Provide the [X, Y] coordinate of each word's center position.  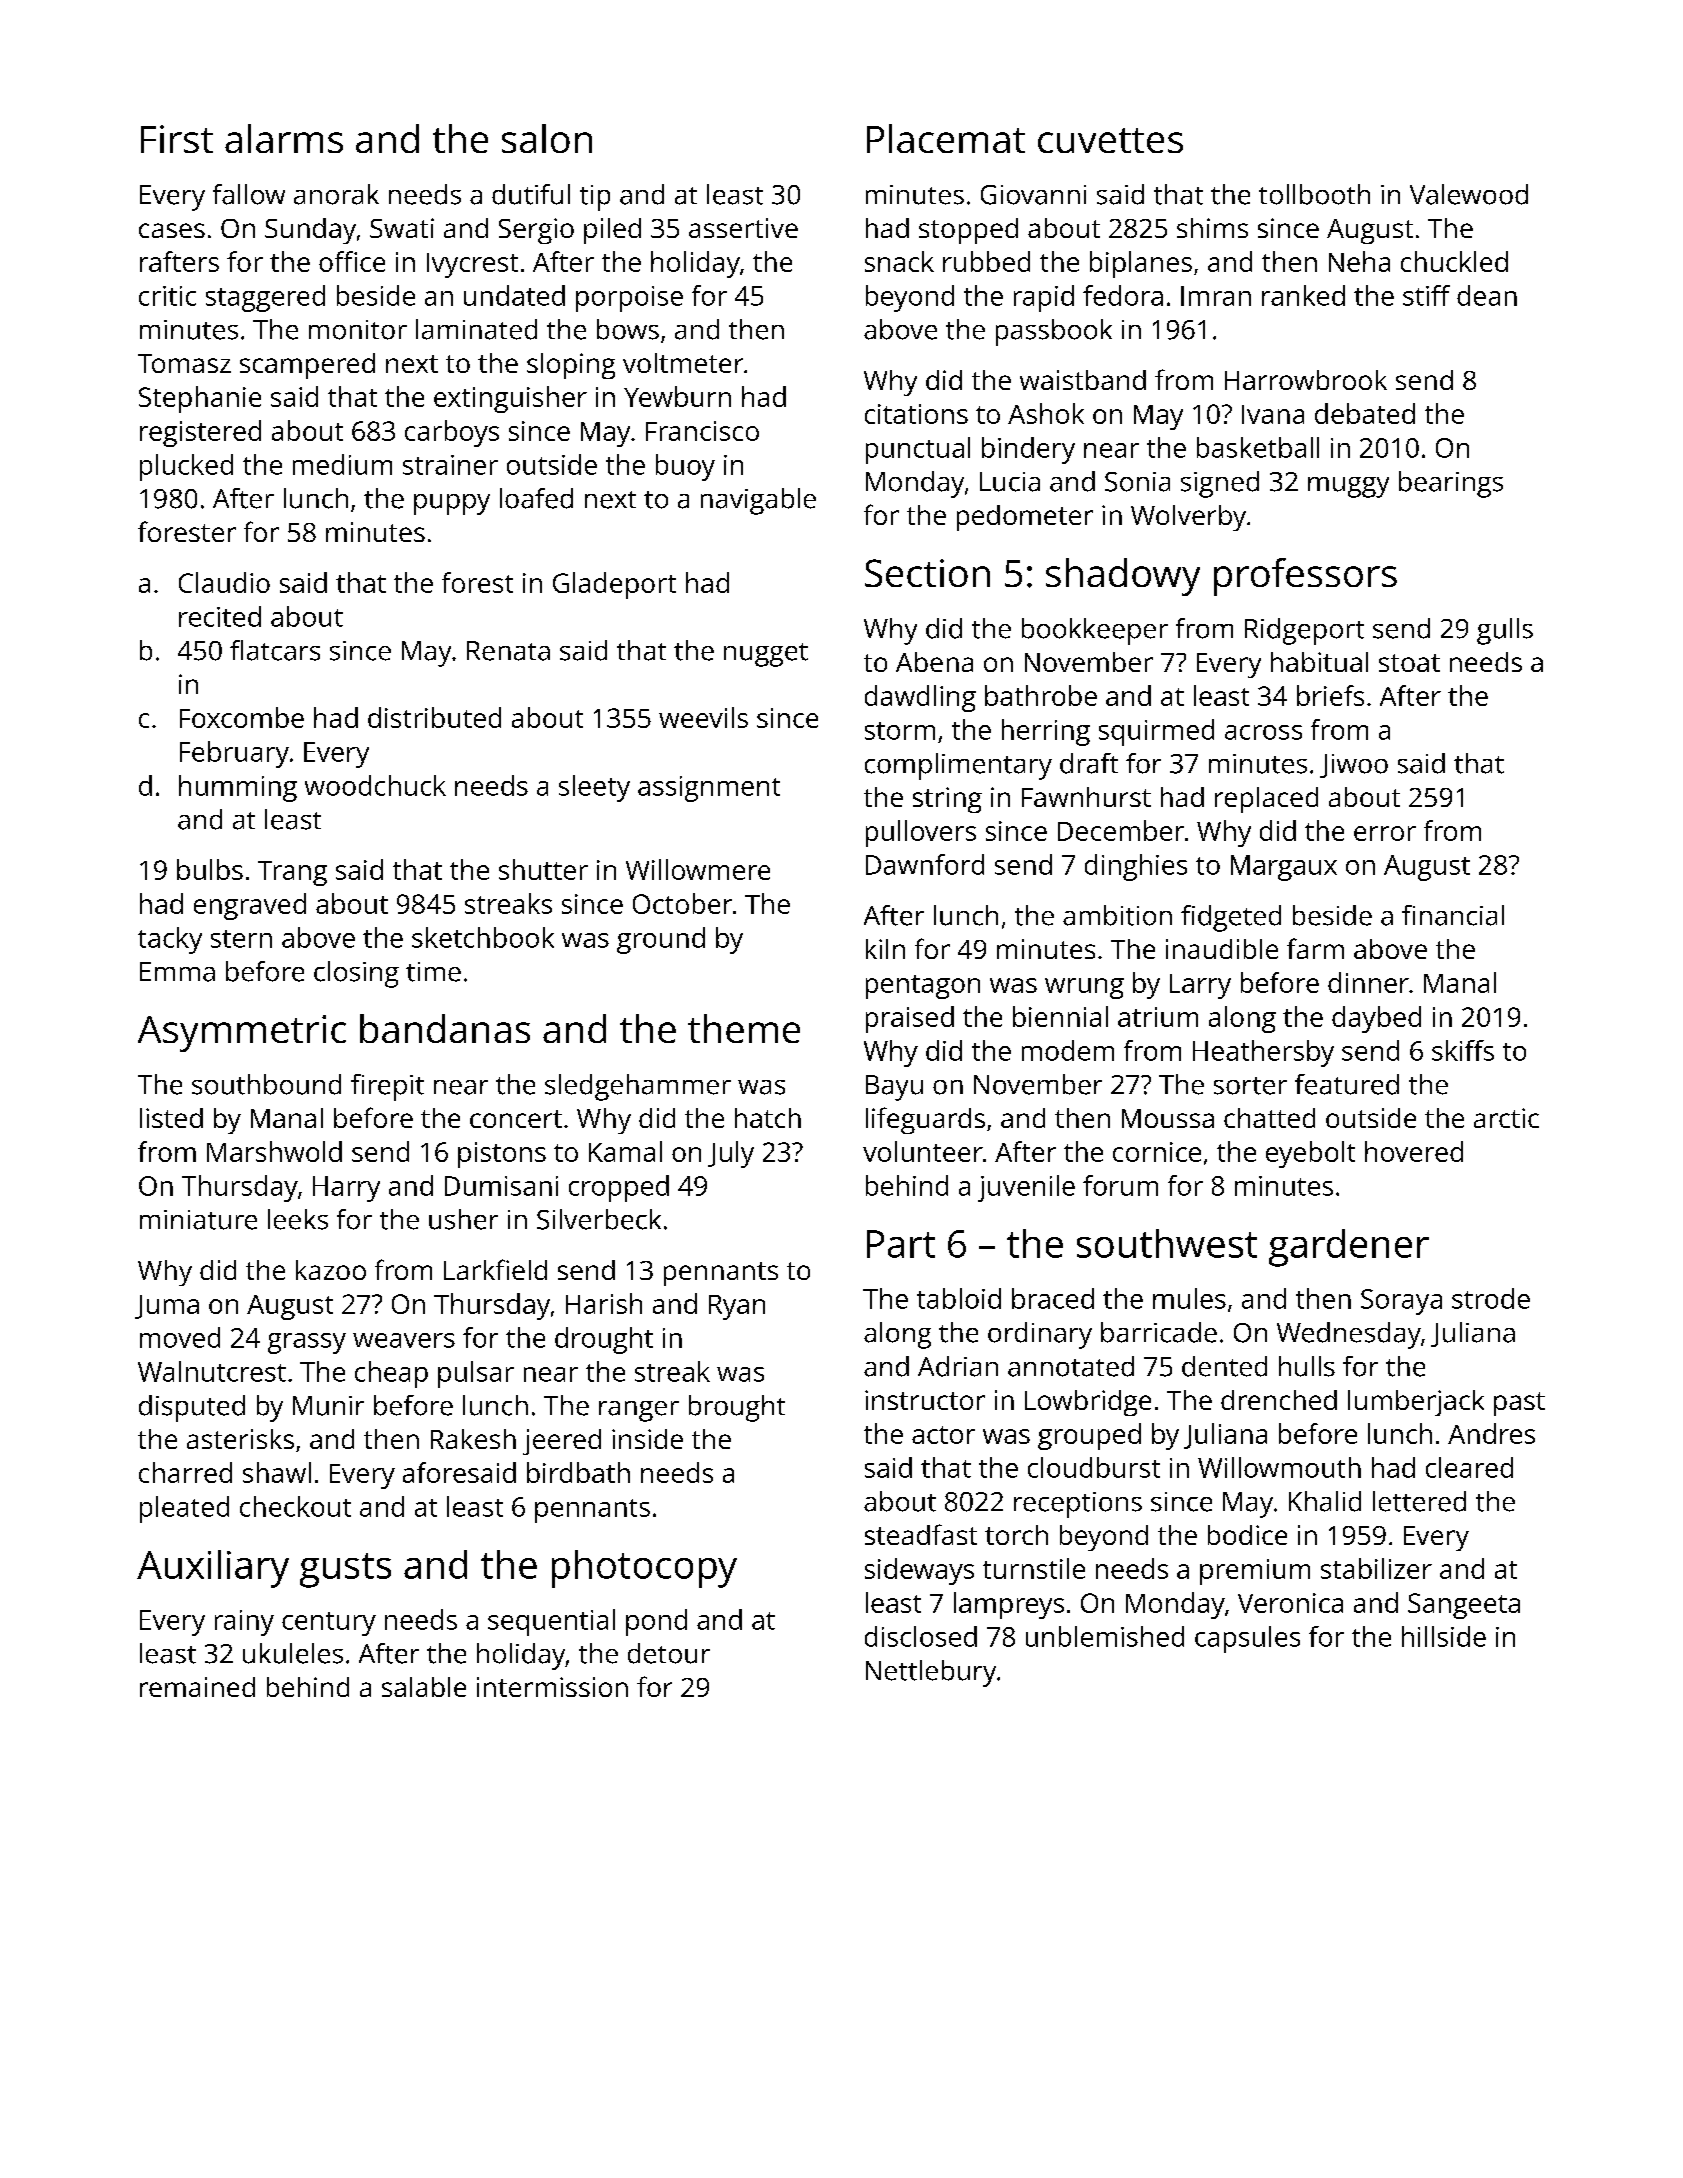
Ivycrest [472, 265]
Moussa [1168, 1118]
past [1519, 1404]
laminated [476, 329]
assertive [743, 228]
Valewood [1469, 194]
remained [197, 1687]
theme [744, 1028]
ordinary [1040, 1335]
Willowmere [698, 869]
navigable [758, 501]
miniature [198, 1220]
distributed [434, 717]
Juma [167, 1307]
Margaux [1284, 868]
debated [1365, 413]
